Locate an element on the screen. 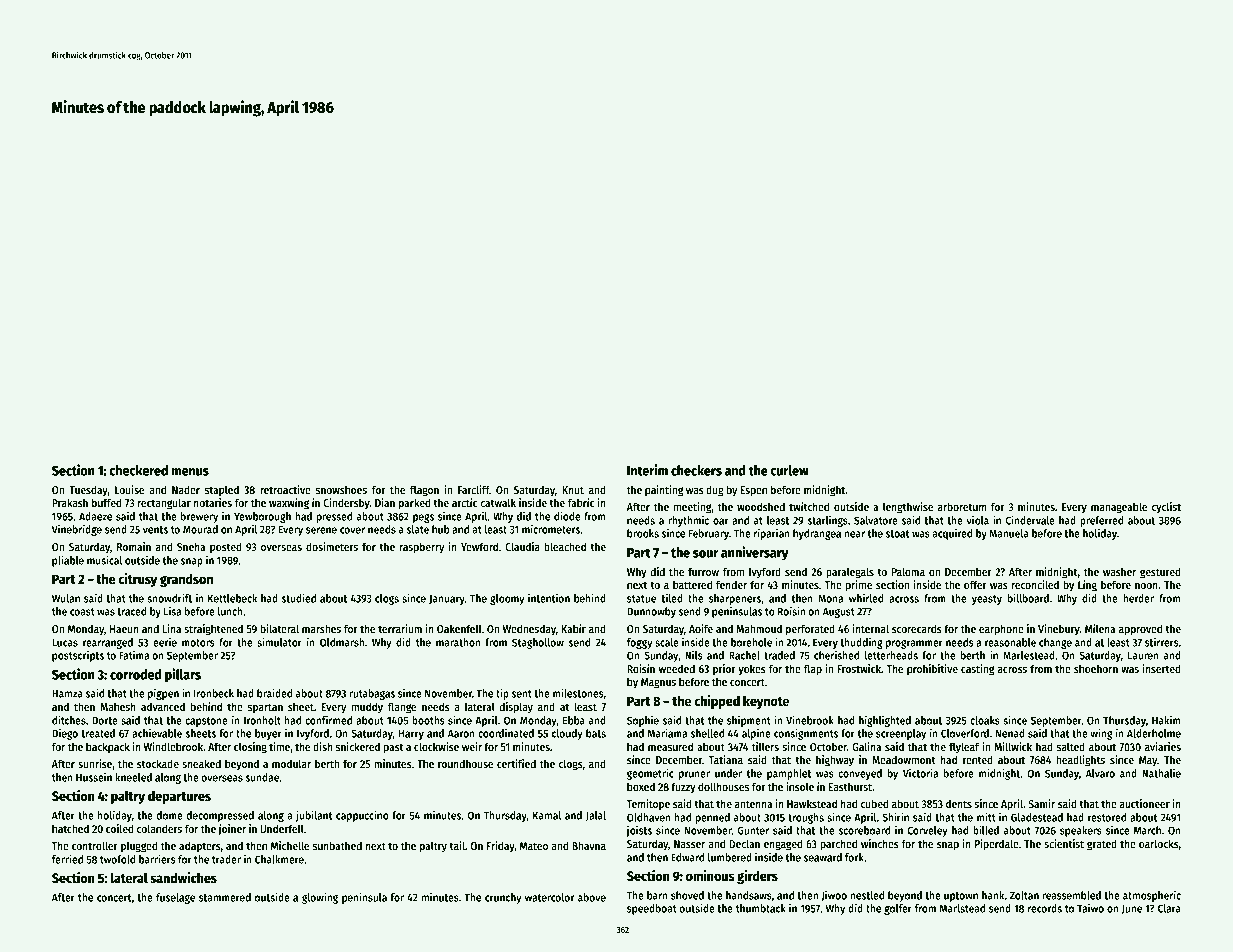 The height and width of the screenshot is (952, 1233). mitt is located at coordinates (986, 817).
